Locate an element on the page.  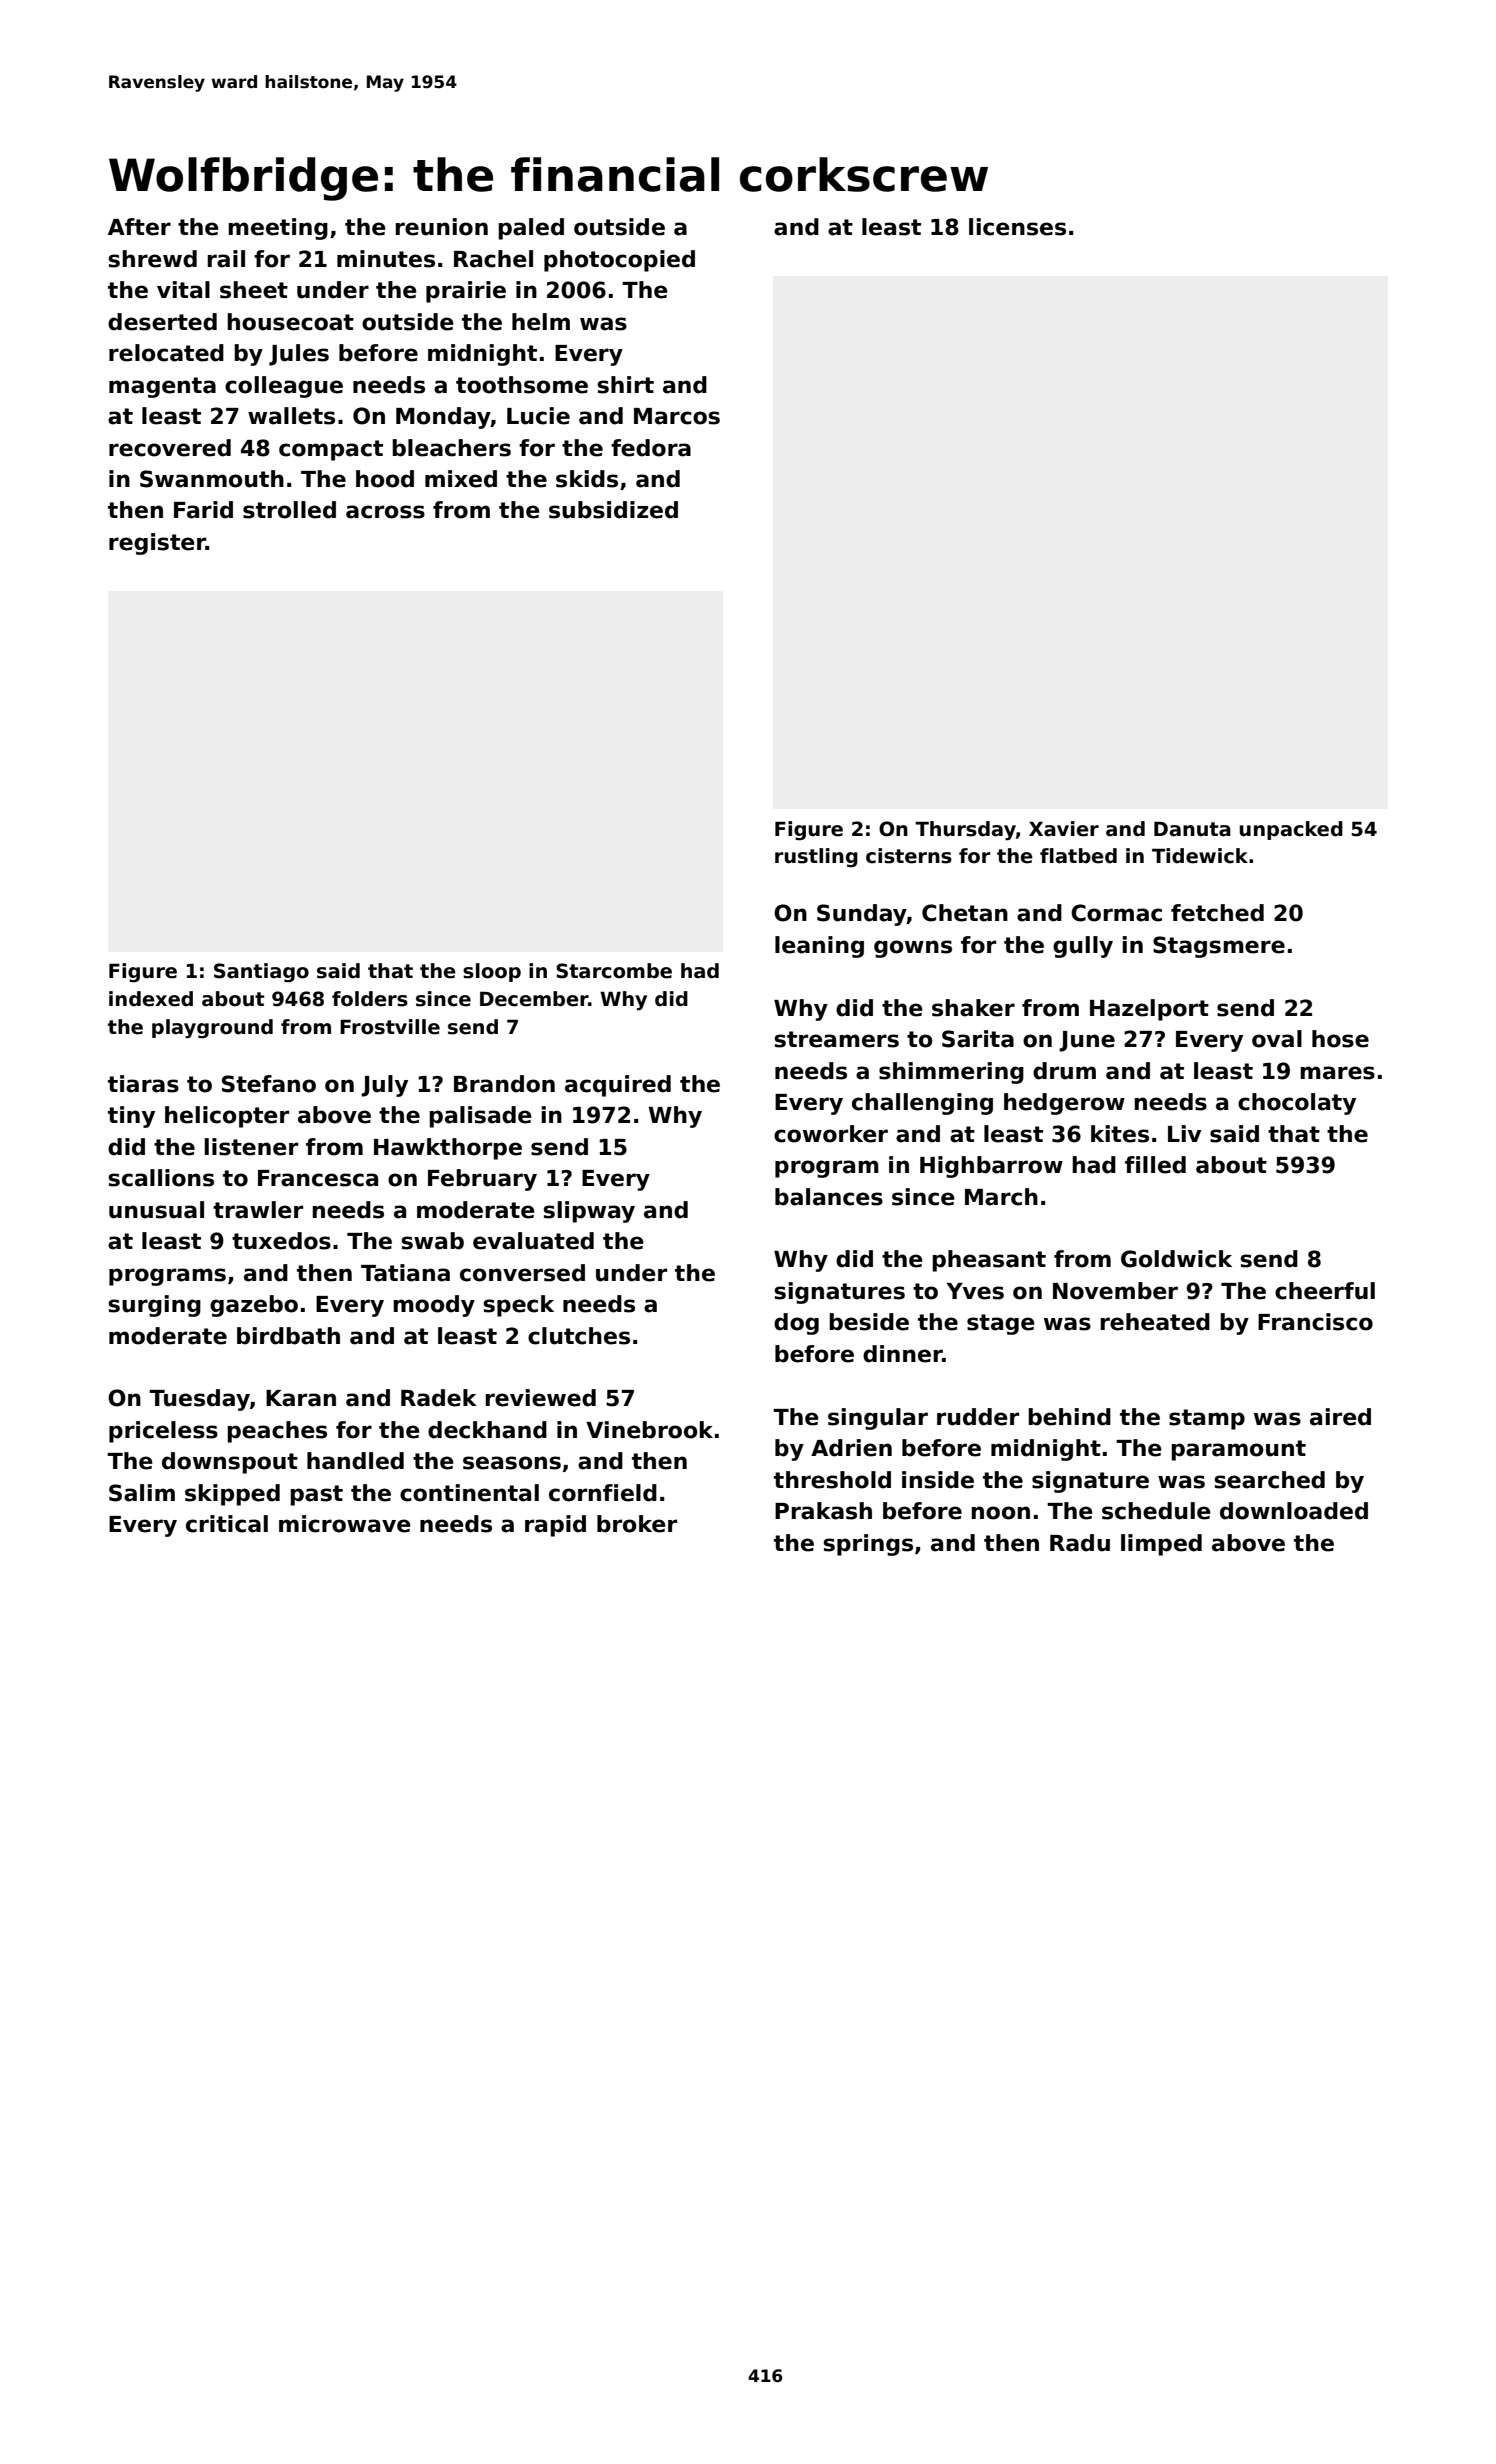
Santiago is located at coordinates (261, 973).
